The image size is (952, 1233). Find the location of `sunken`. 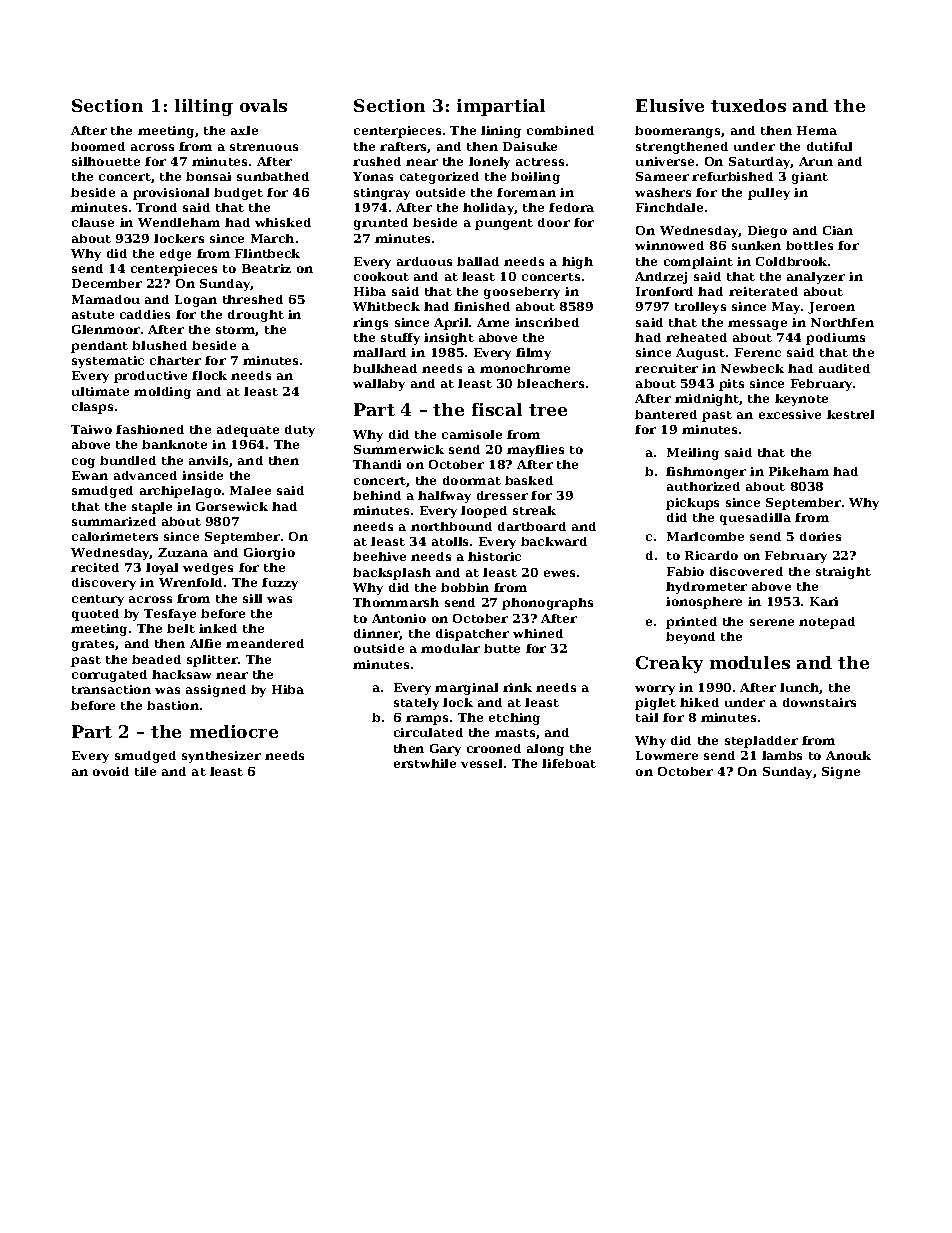

sunken is located at coordinates (756, 245).
